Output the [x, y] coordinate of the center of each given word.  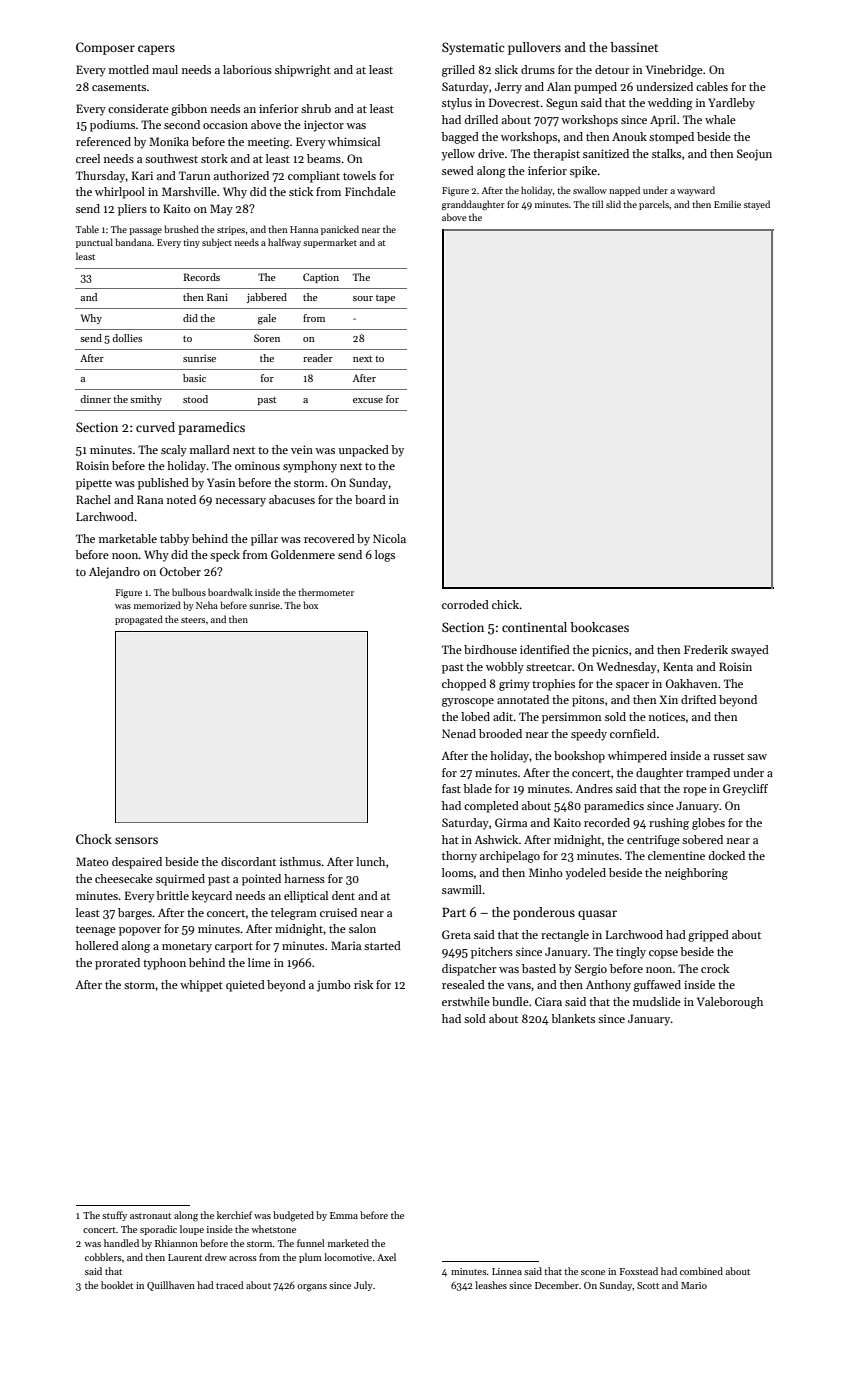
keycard [212, 897]
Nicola [389, 538]
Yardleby [731, 104]
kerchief [234, 1215]
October [180, 571]
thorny [459, 857]
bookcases [599, 627]
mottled [129, 69]
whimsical [354, 141]
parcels [654, 205]
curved [155, 427]
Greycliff [745, 790]
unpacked [364, 451]
